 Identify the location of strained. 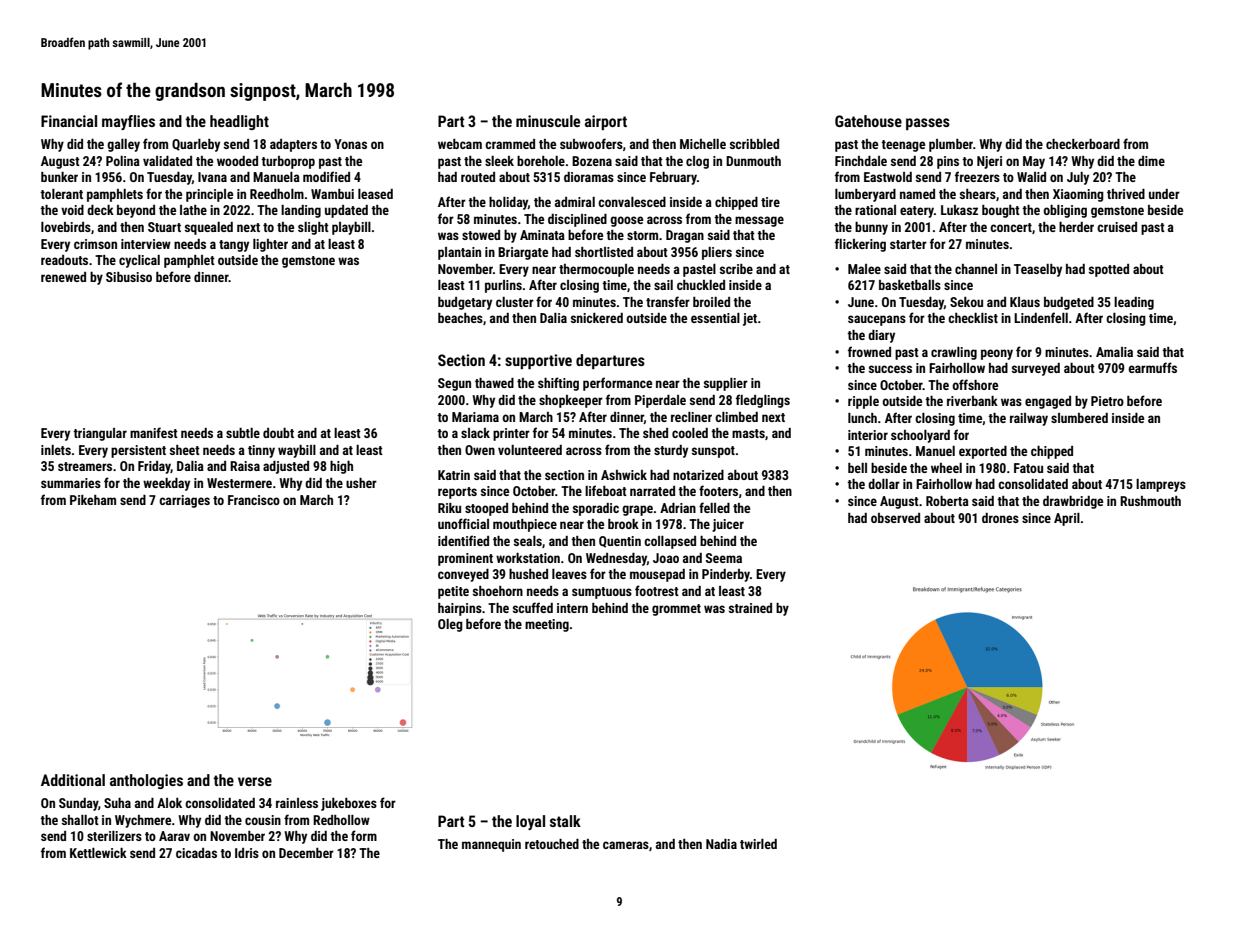
(750, 608).
